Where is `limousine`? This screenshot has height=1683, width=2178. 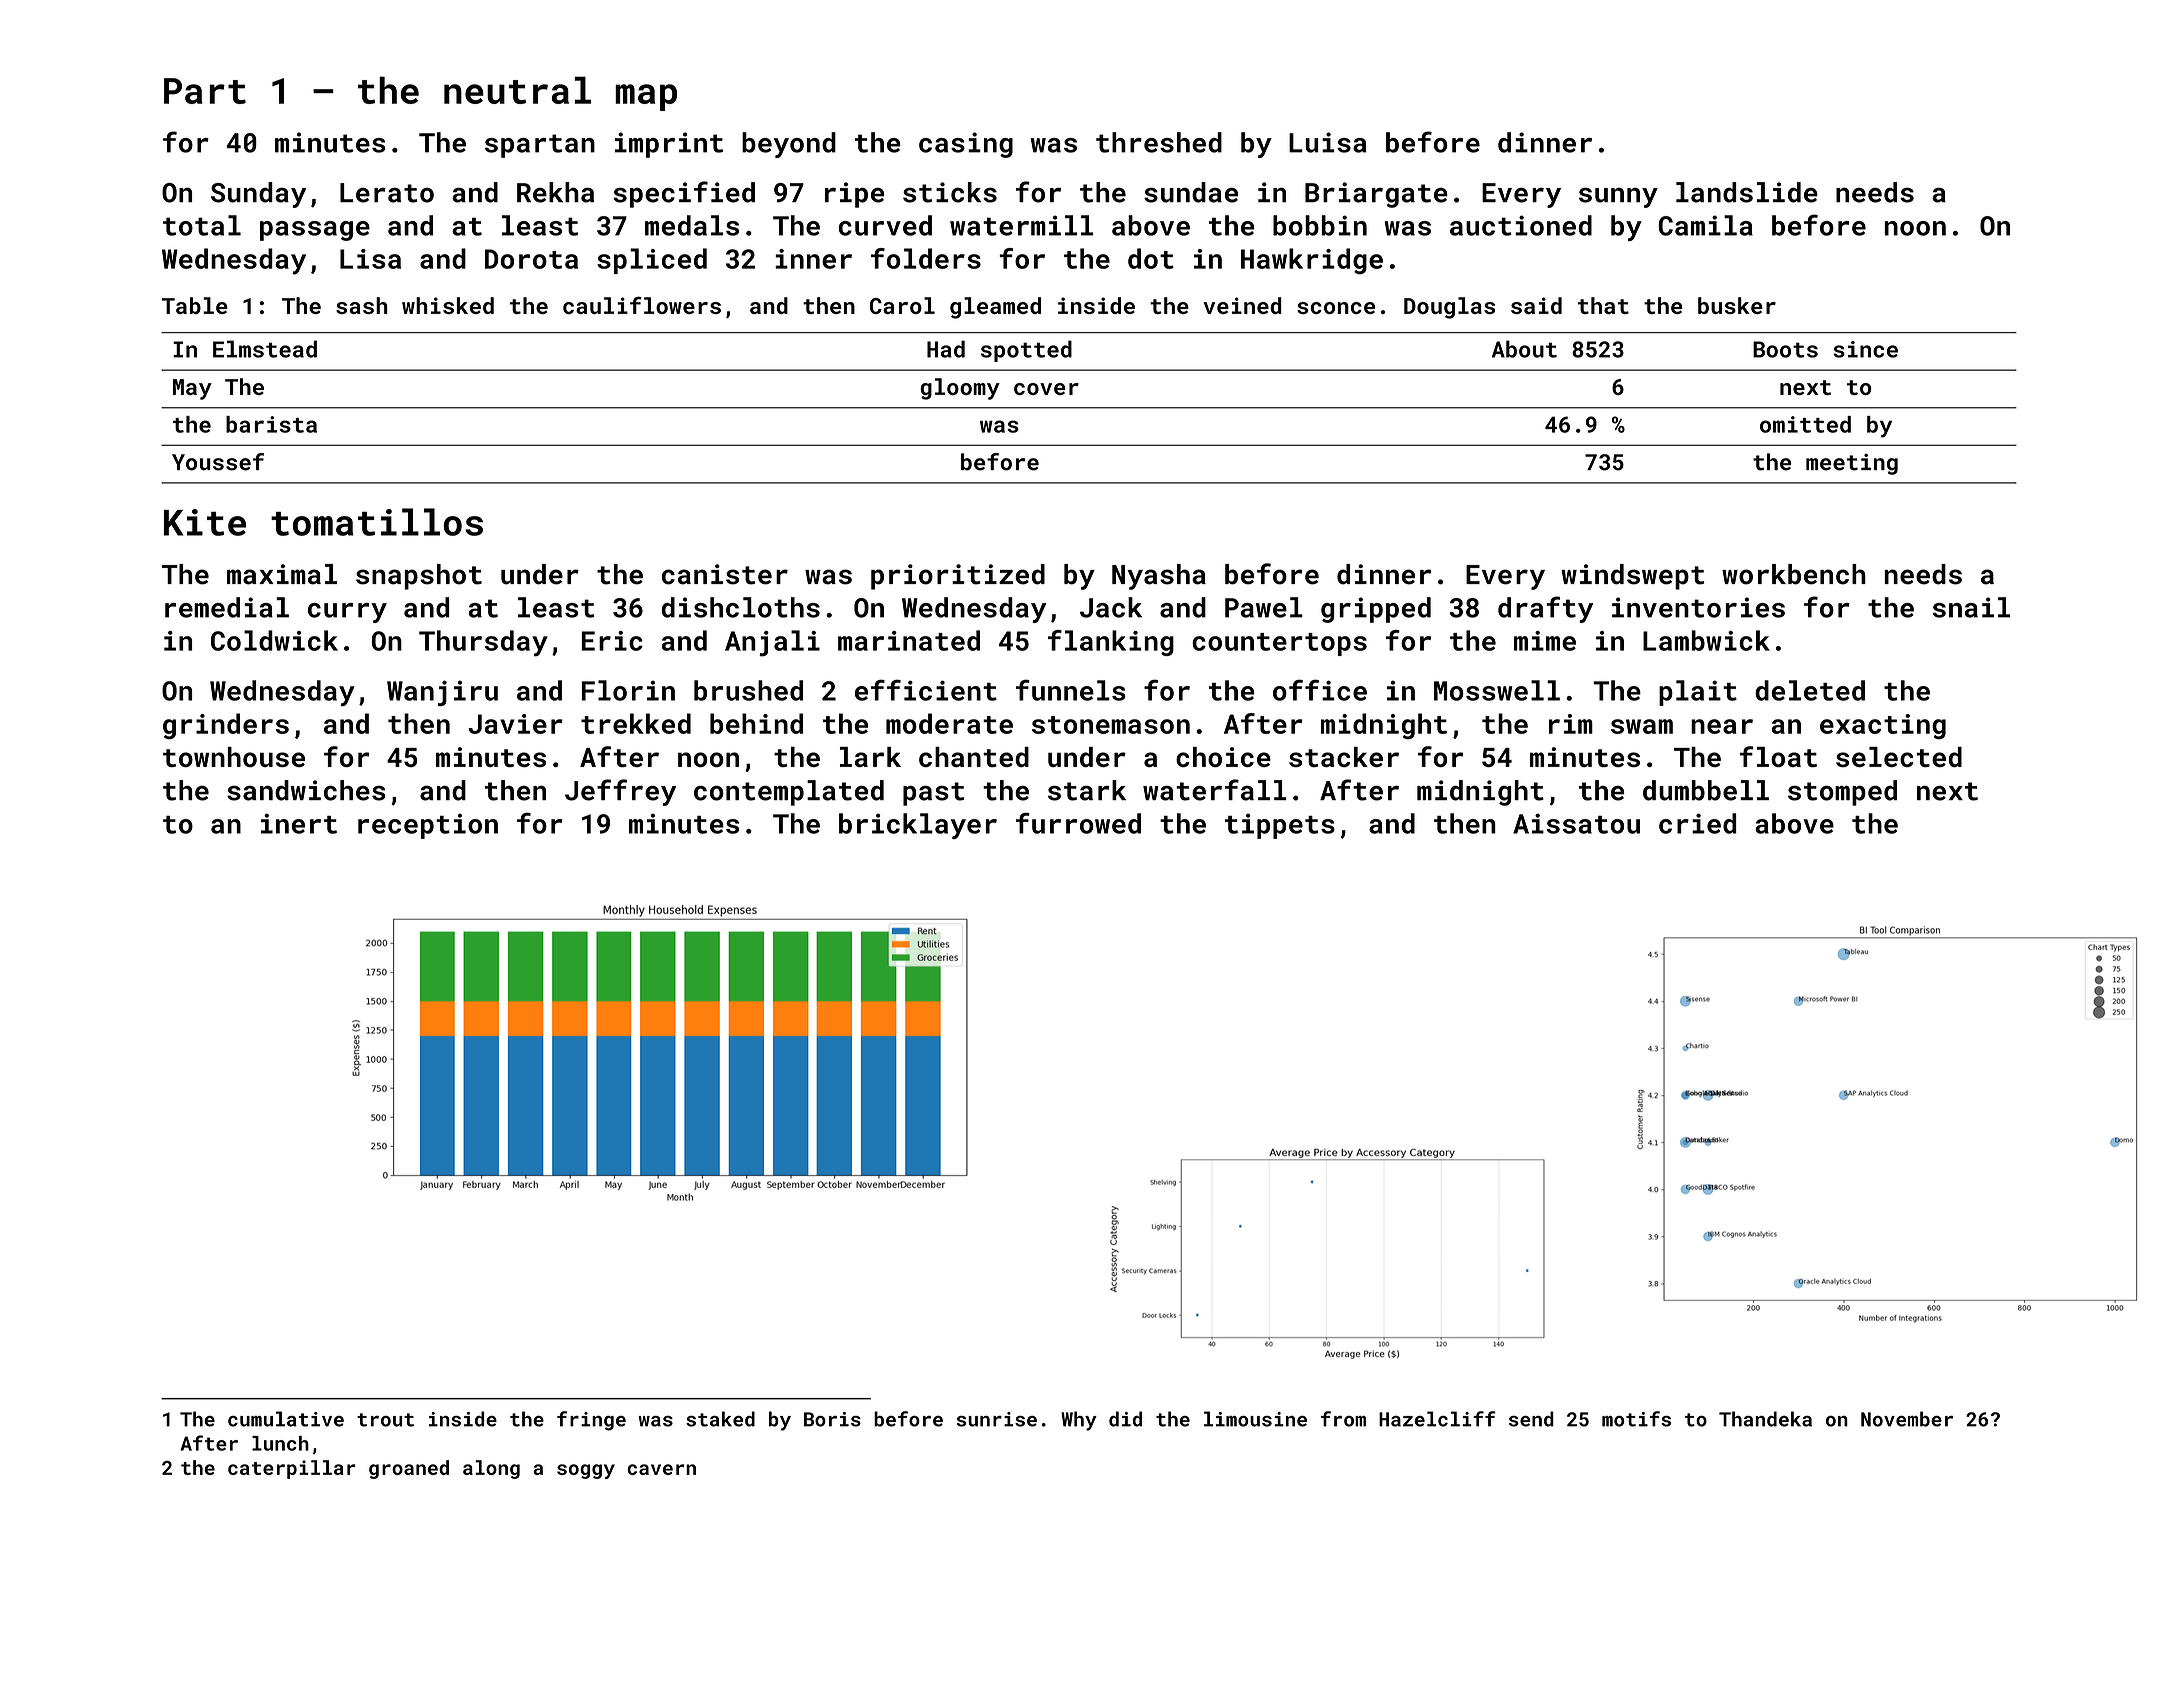
limousine is located at coordinates (1255, 1419).
